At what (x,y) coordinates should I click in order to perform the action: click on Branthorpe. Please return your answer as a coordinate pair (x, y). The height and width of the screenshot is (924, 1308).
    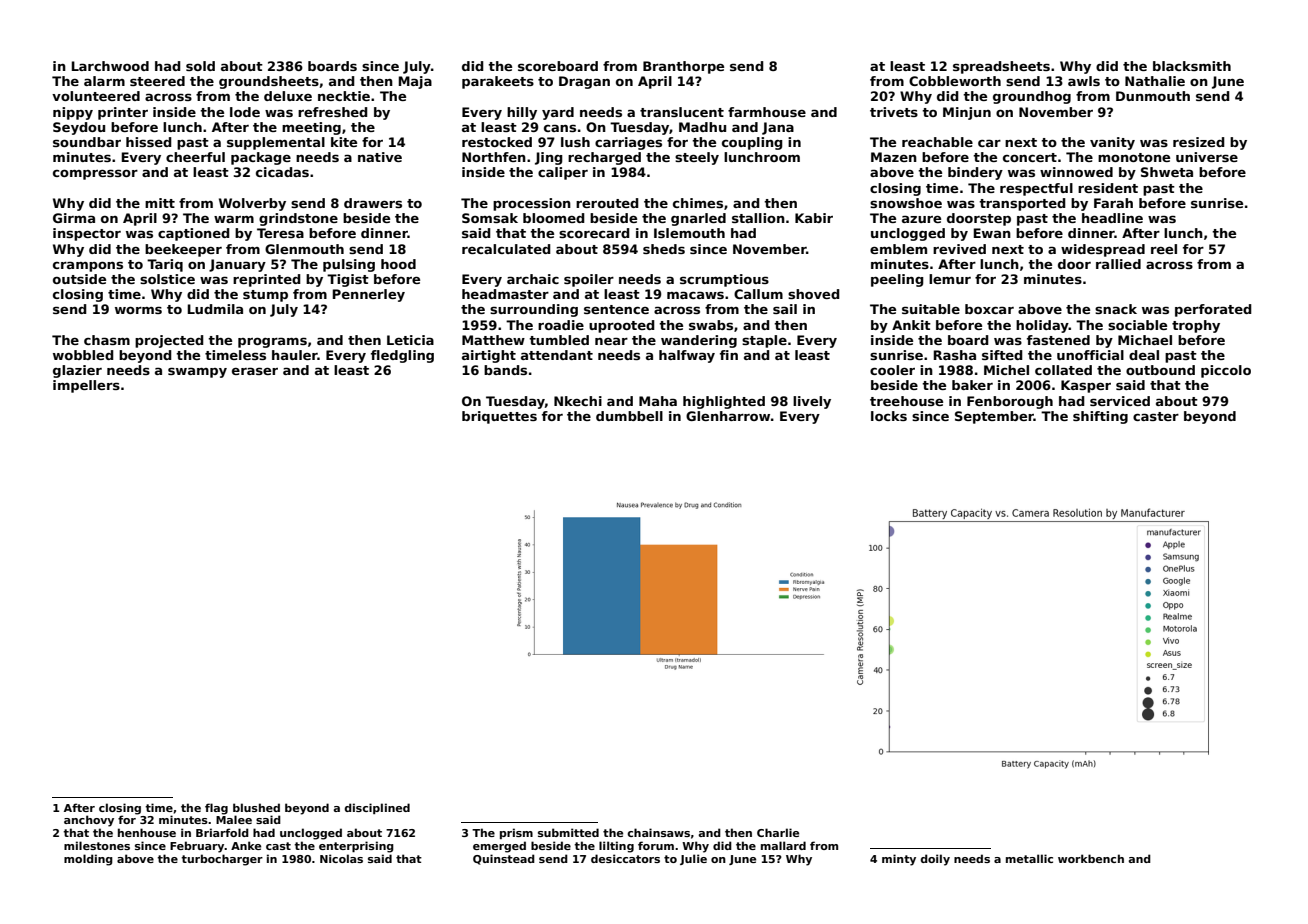
    Looking at the image, I should click on (683, 67).
